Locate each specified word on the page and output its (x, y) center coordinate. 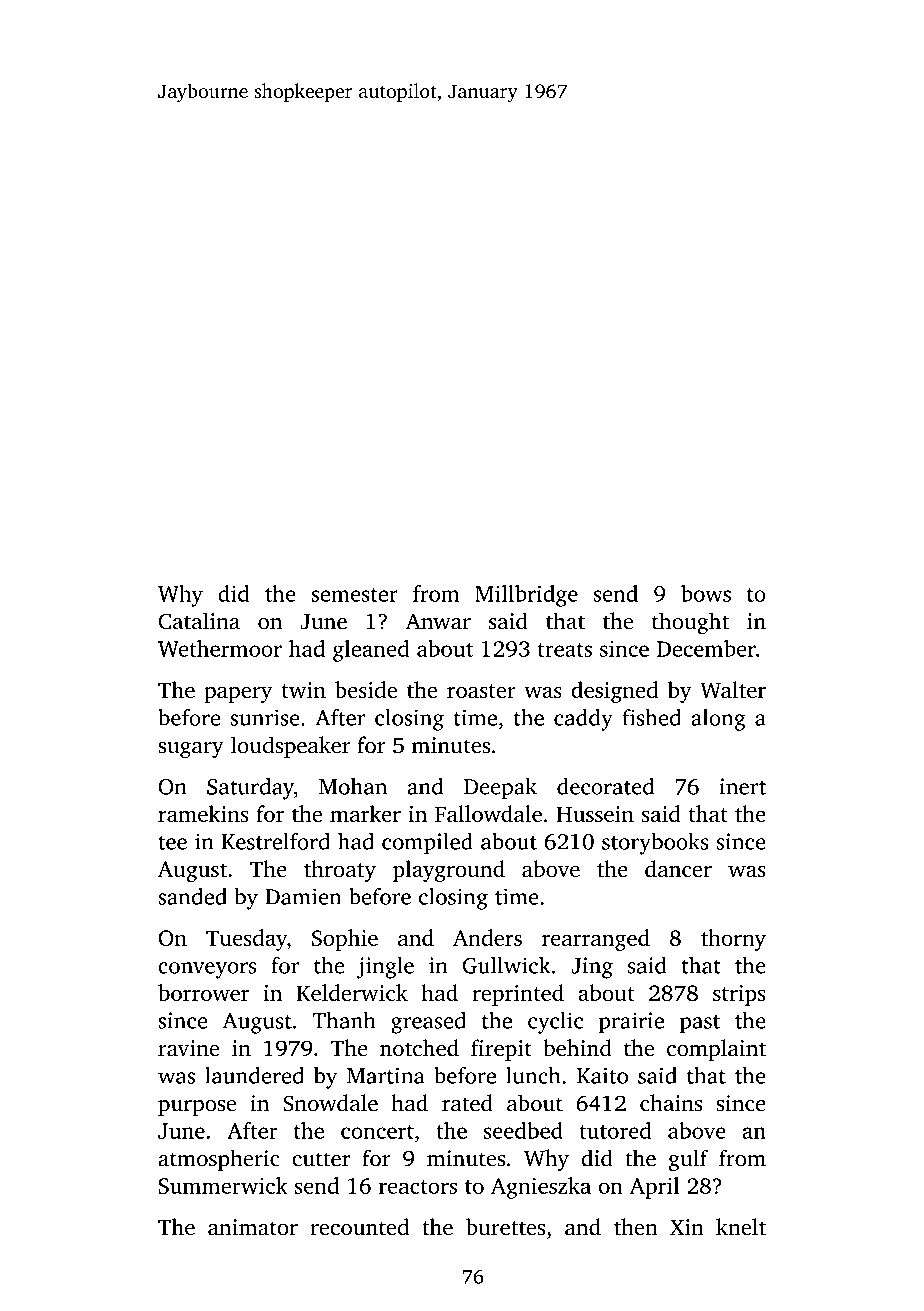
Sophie (345, 940)
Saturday (250, 789)
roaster (481, 691)
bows (706, 593)
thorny (733, 940)
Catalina (199, 621)
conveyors (207, 970)
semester (354, 595)
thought (690, 623)
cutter (321, 1159)
